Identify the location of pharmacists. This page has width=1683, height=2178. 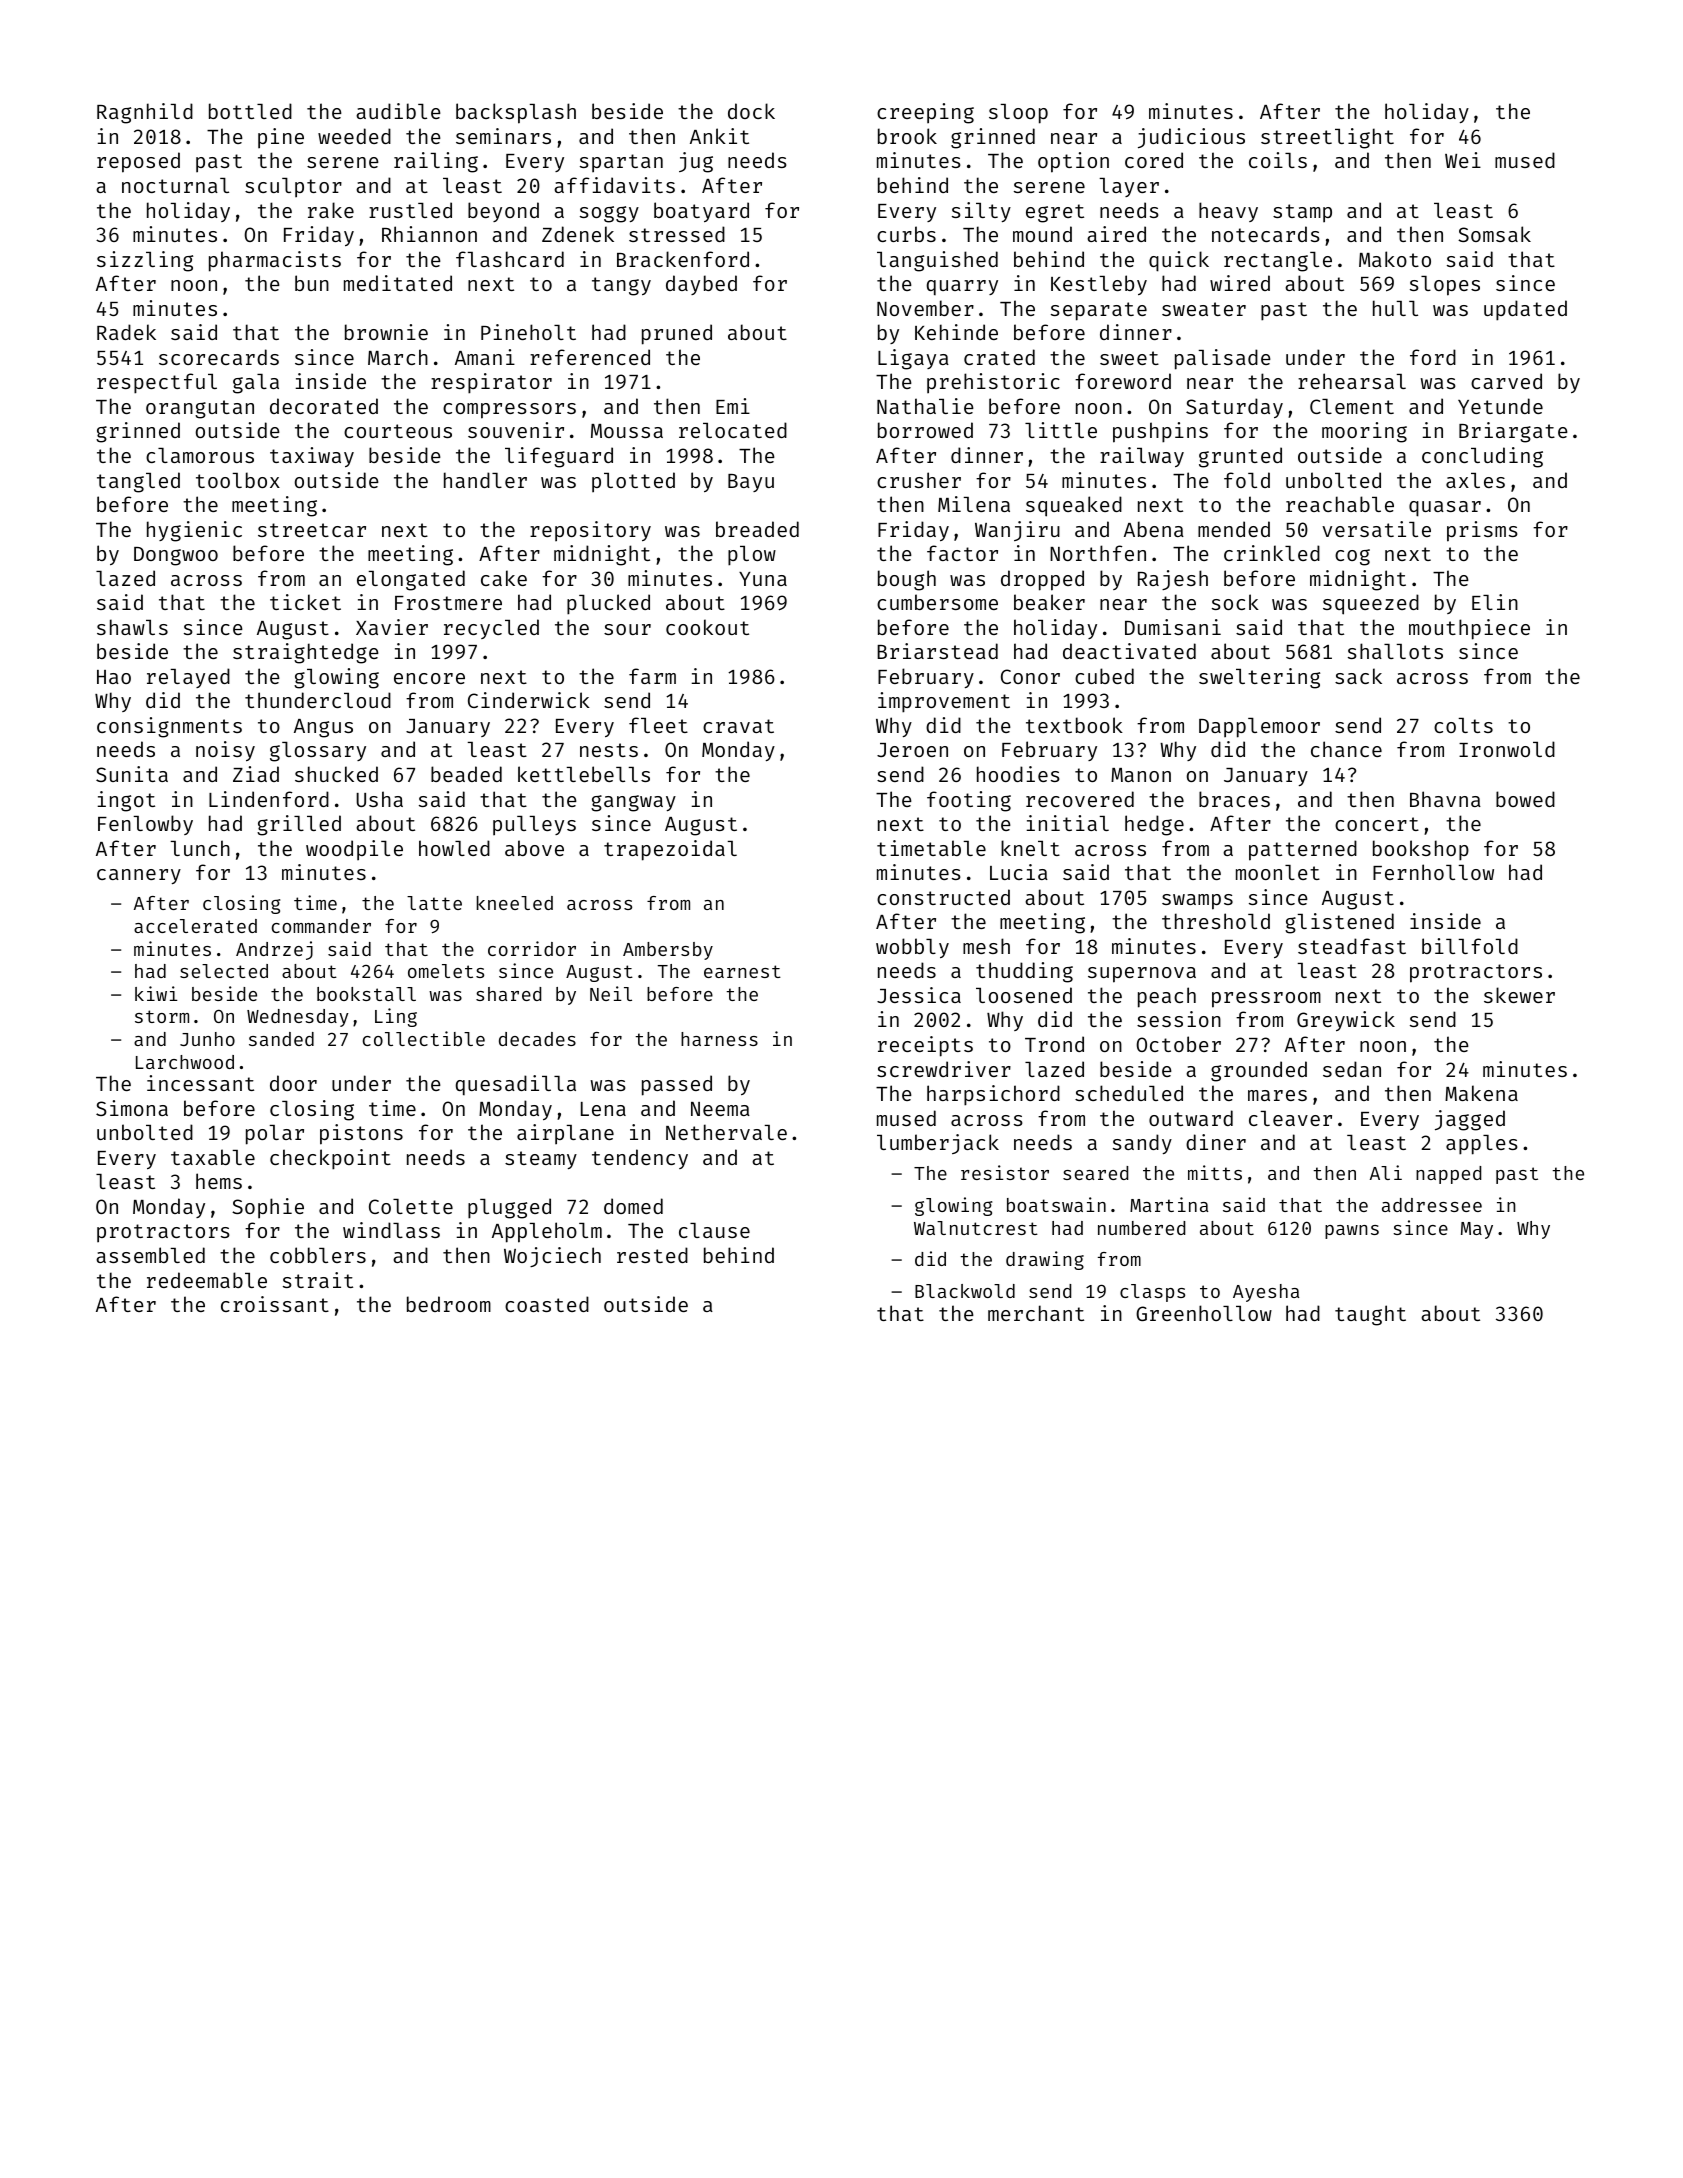
(275, 261).
